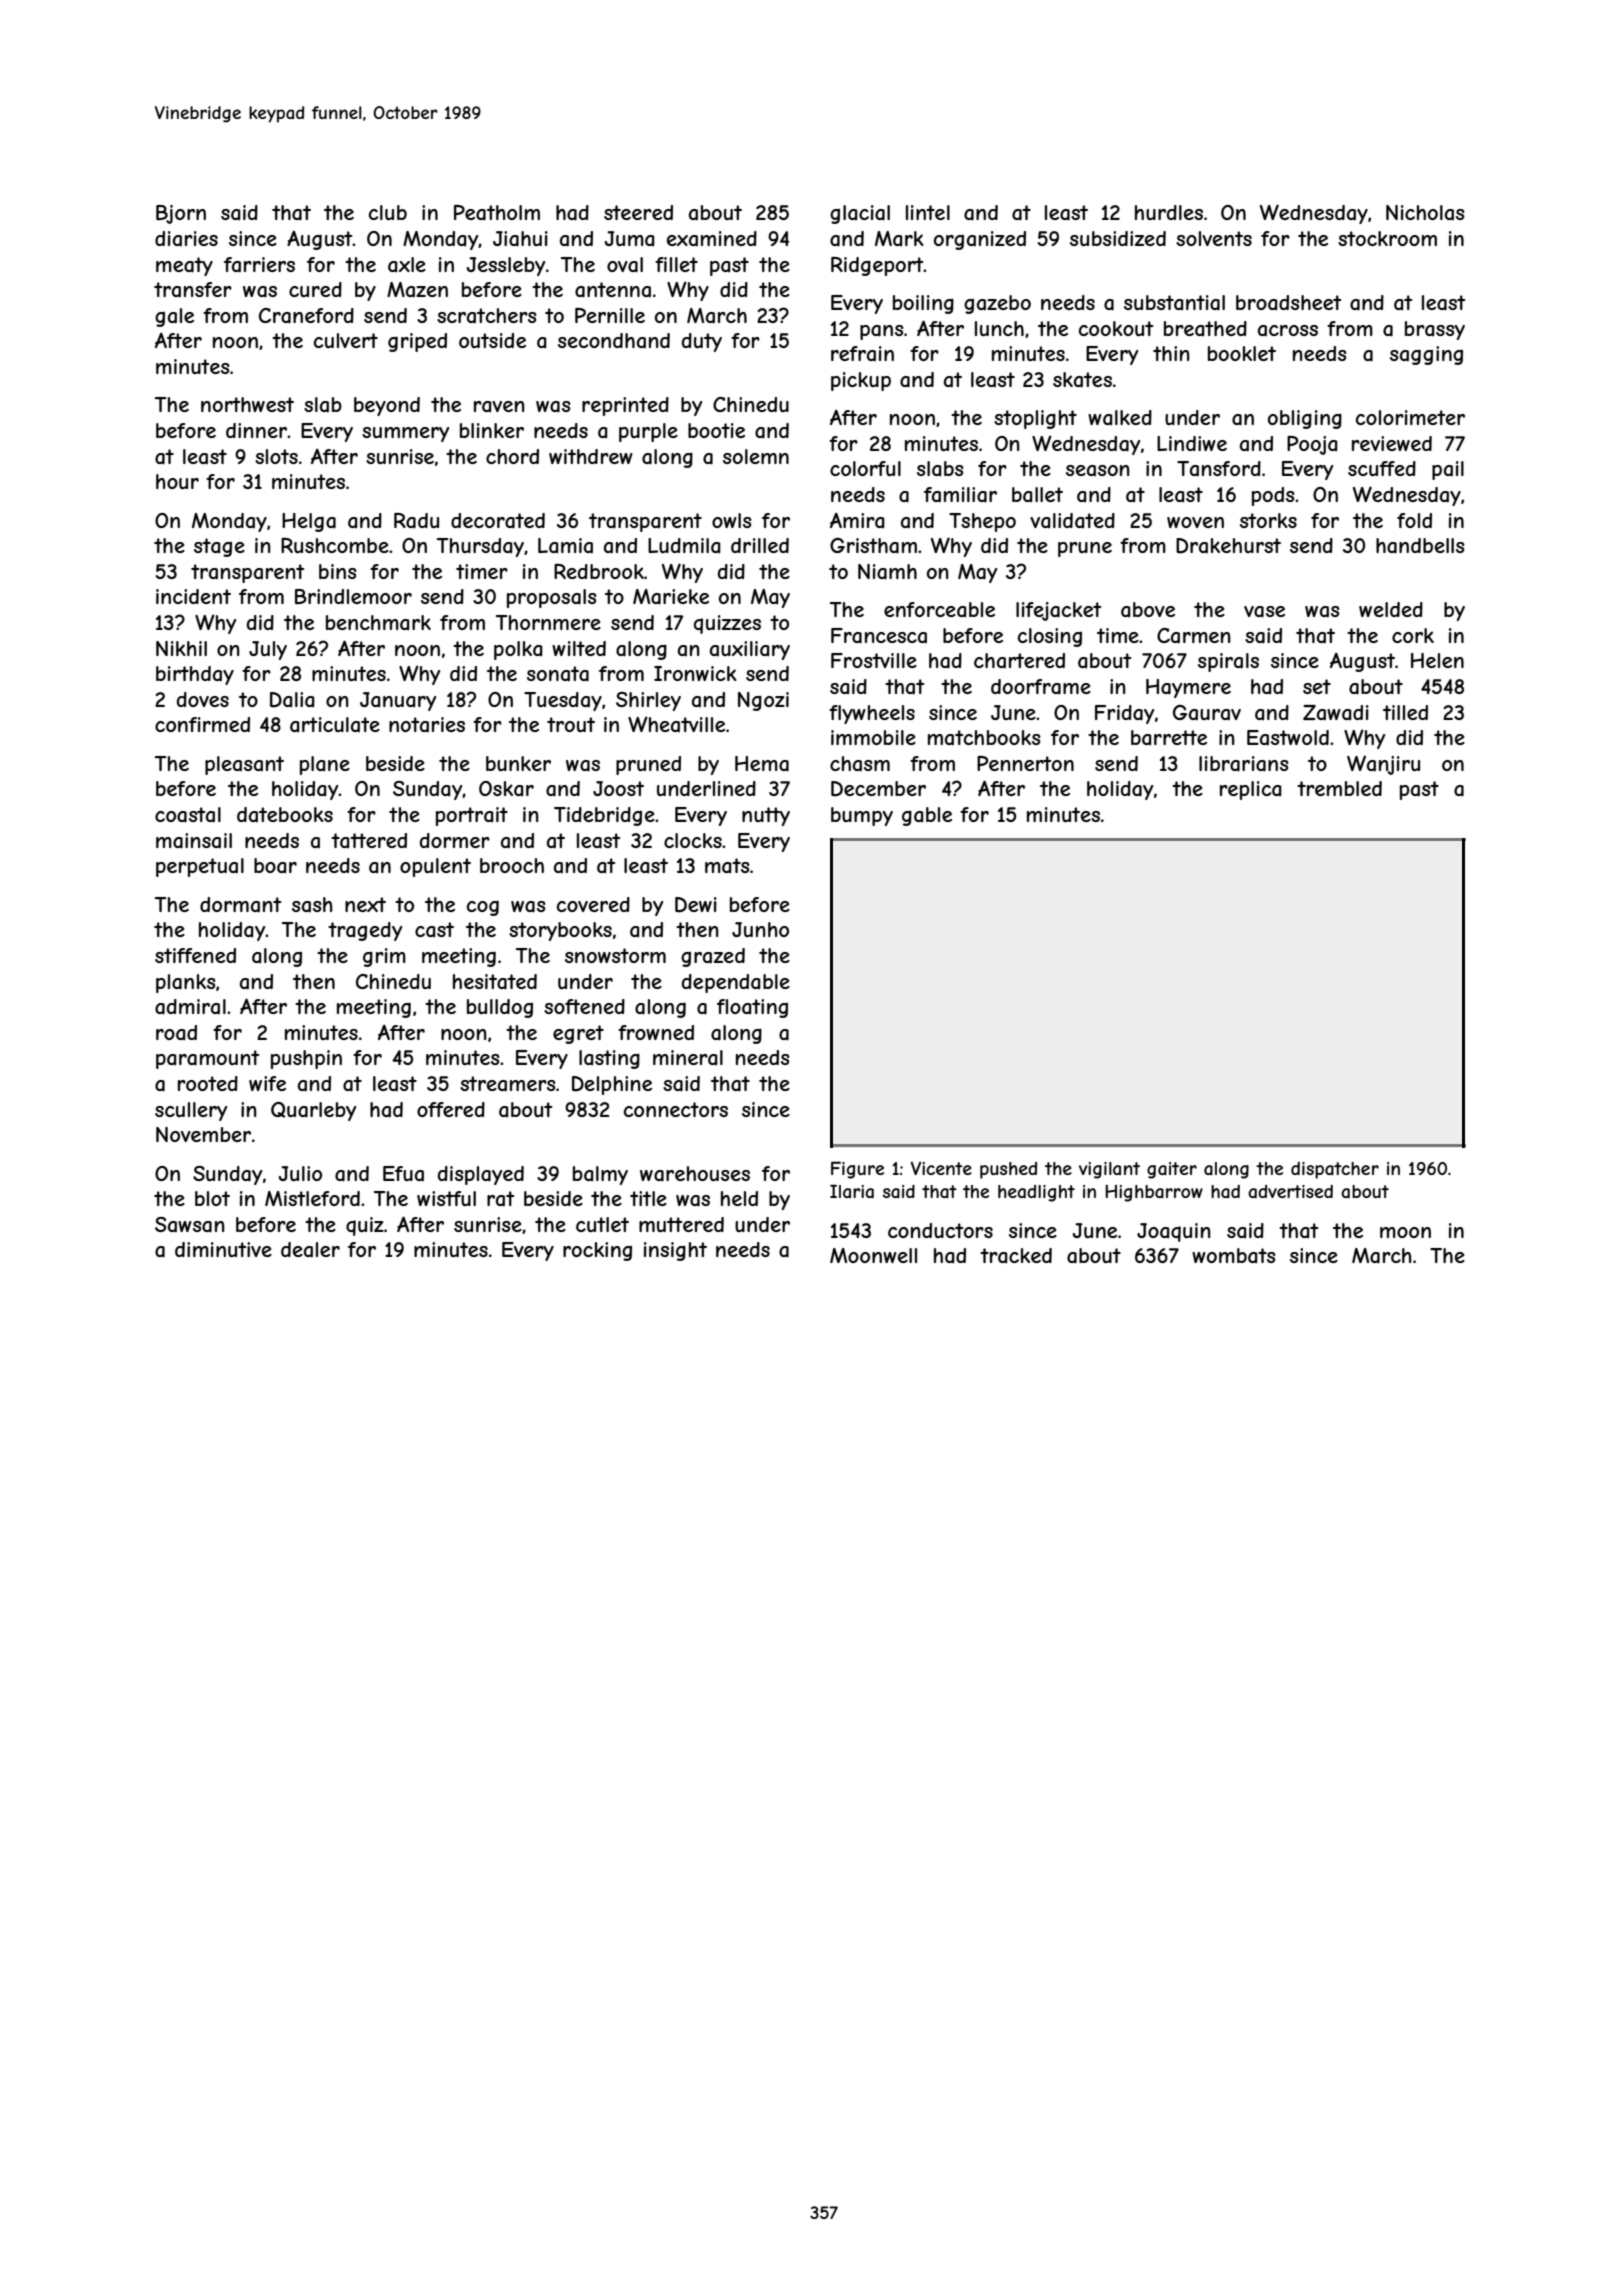  What do you see at coordinates (1242, 353) in the screenshot?
I see `booklet` at bounding box center [1242, 353].
